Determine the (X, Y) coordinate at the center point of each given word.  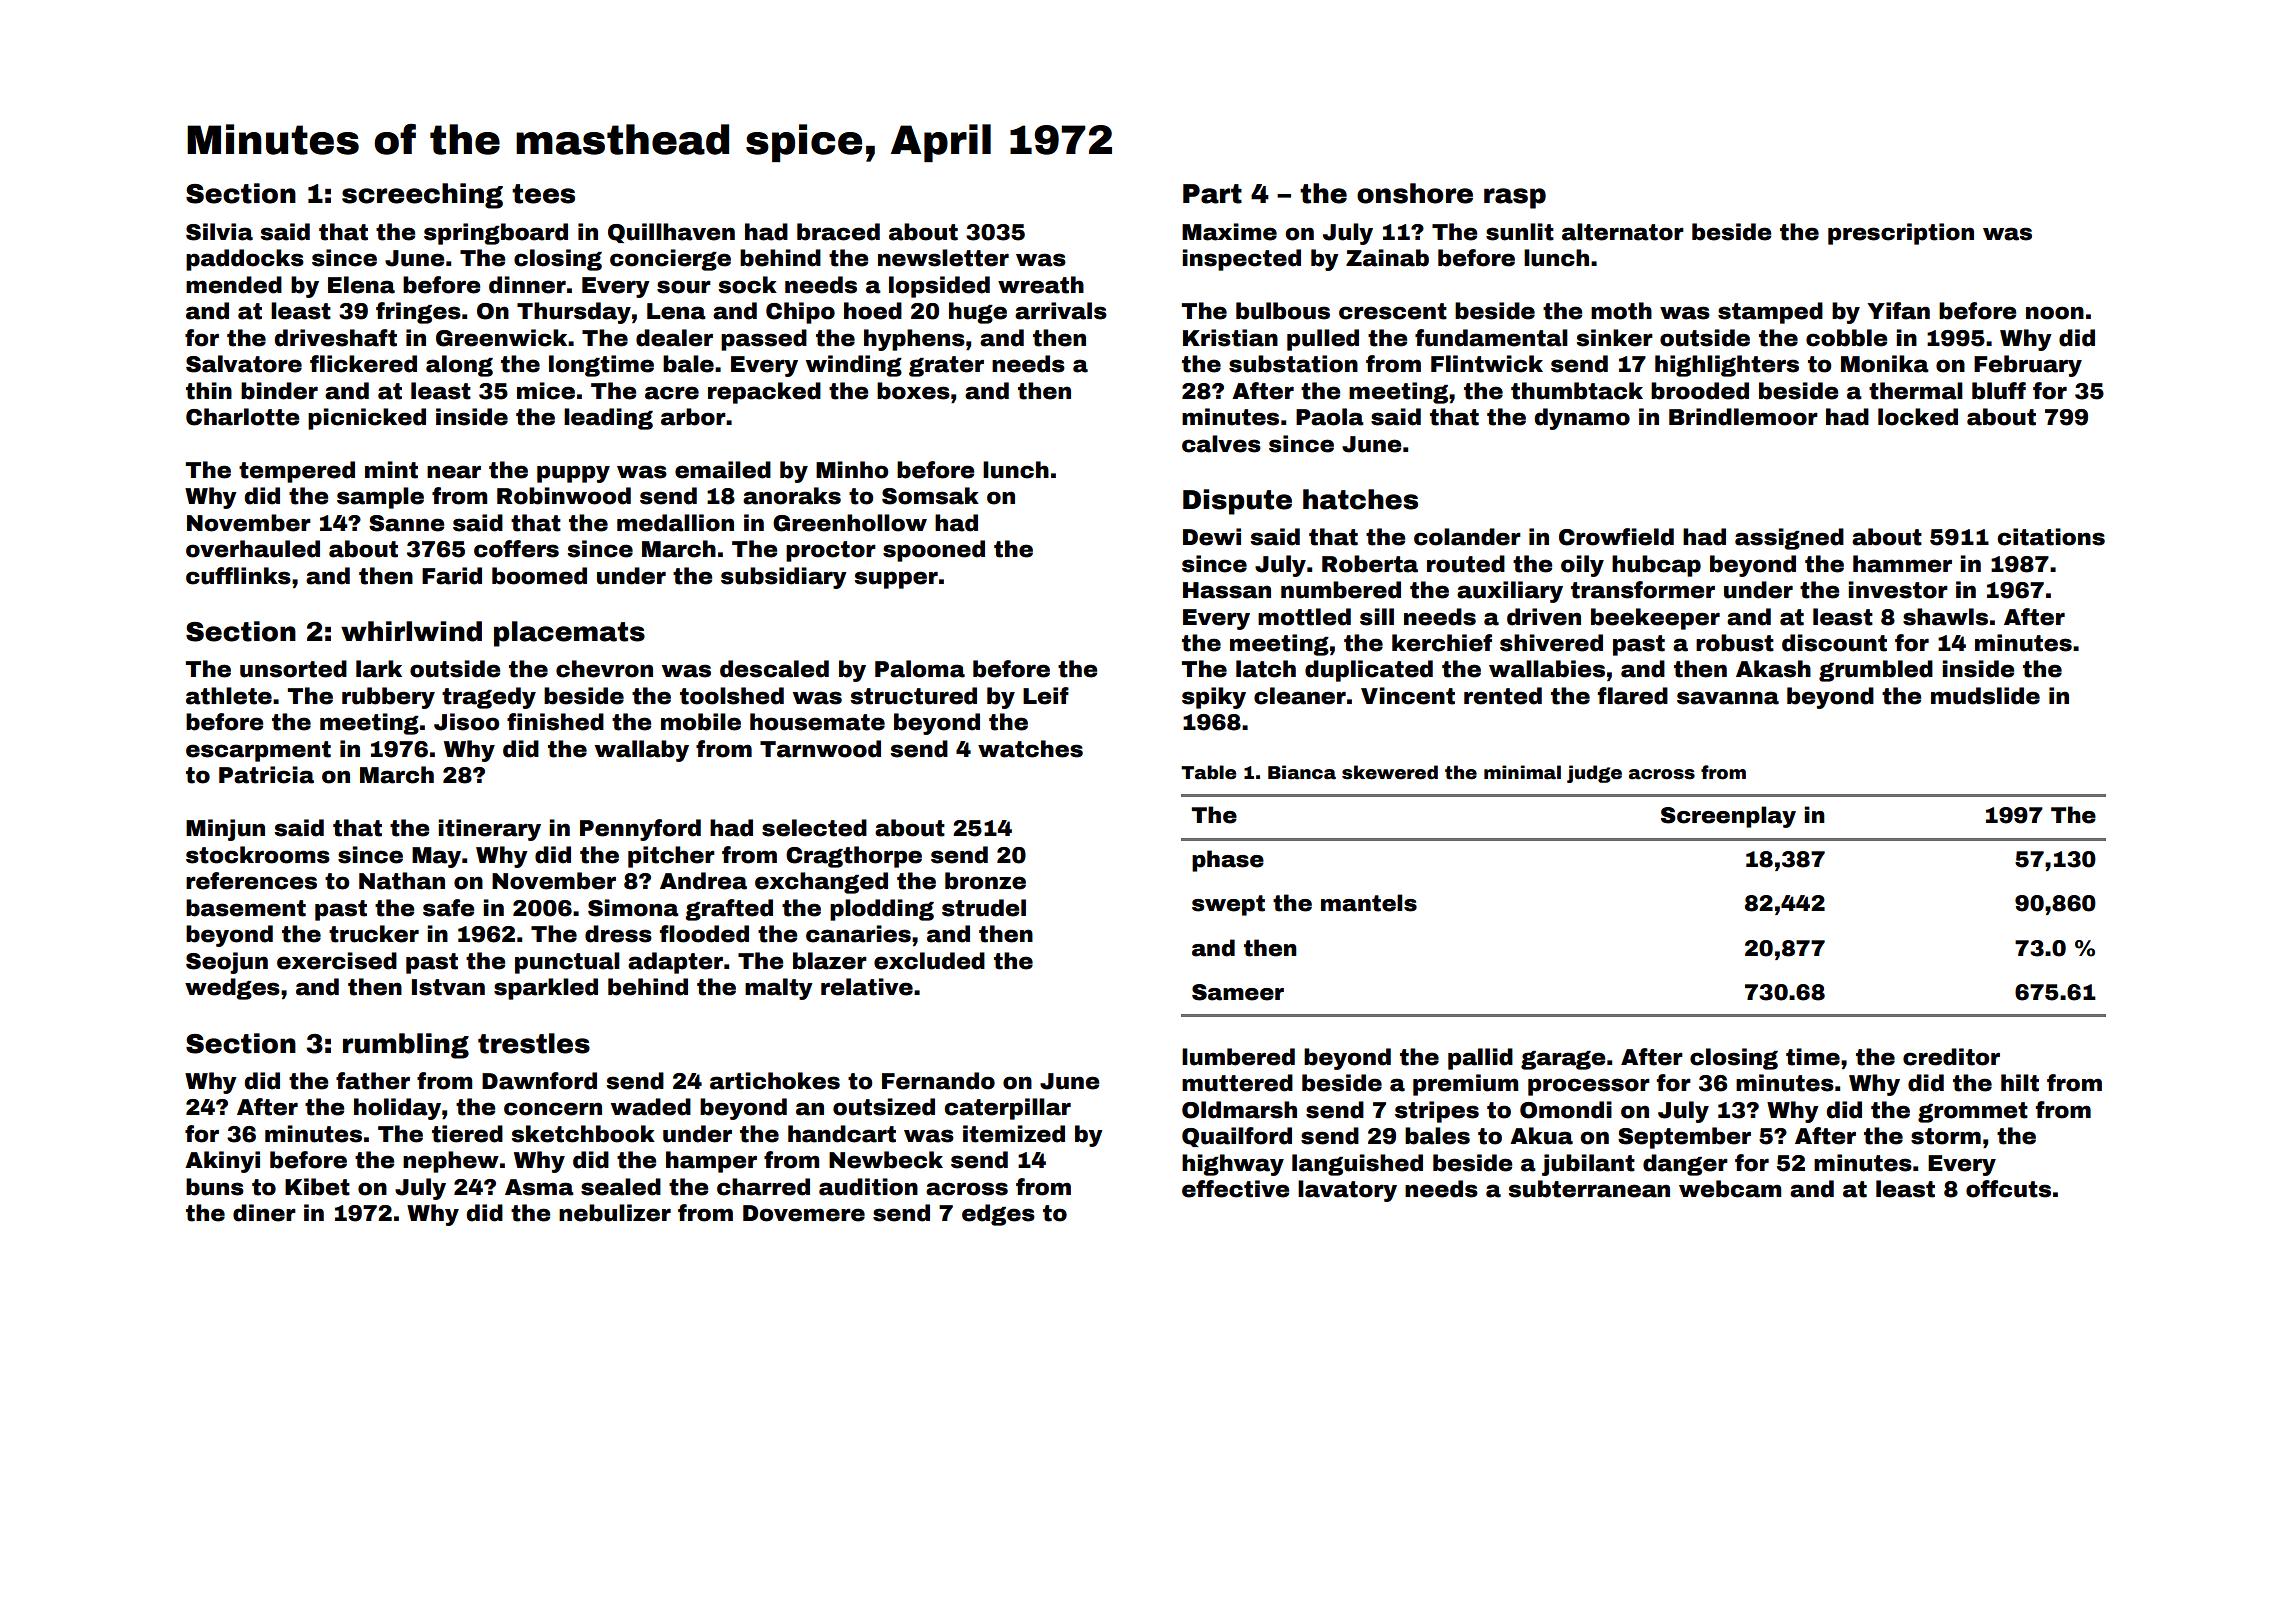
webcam (1730, 1189)
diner (264, 1213)
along (459, 366)
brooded (1700, 391)
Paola (1330, 417)
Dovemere (804, 1213)
